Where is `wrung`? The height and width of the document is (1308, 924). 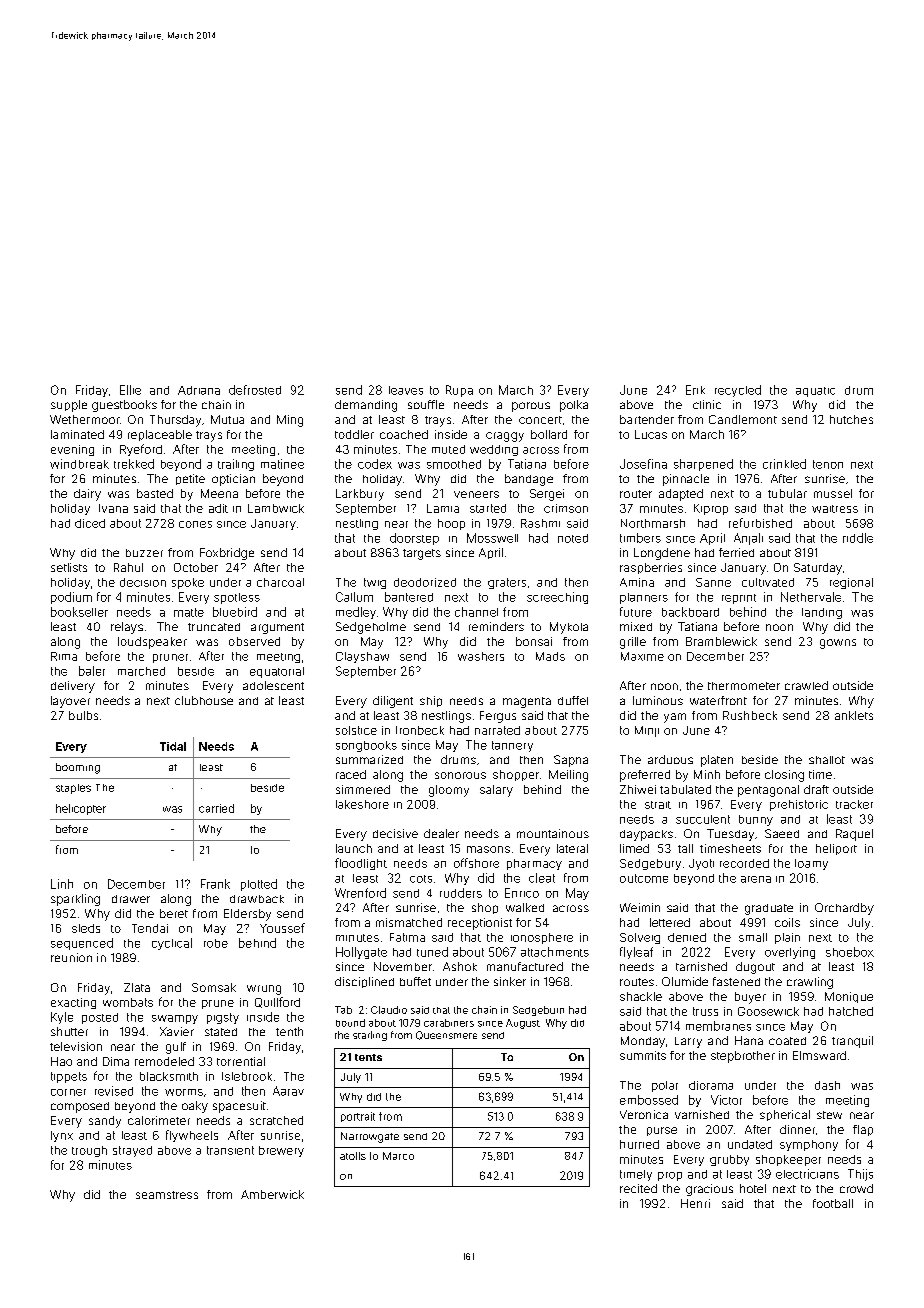
wrung is located at coordinates (264, 990).
